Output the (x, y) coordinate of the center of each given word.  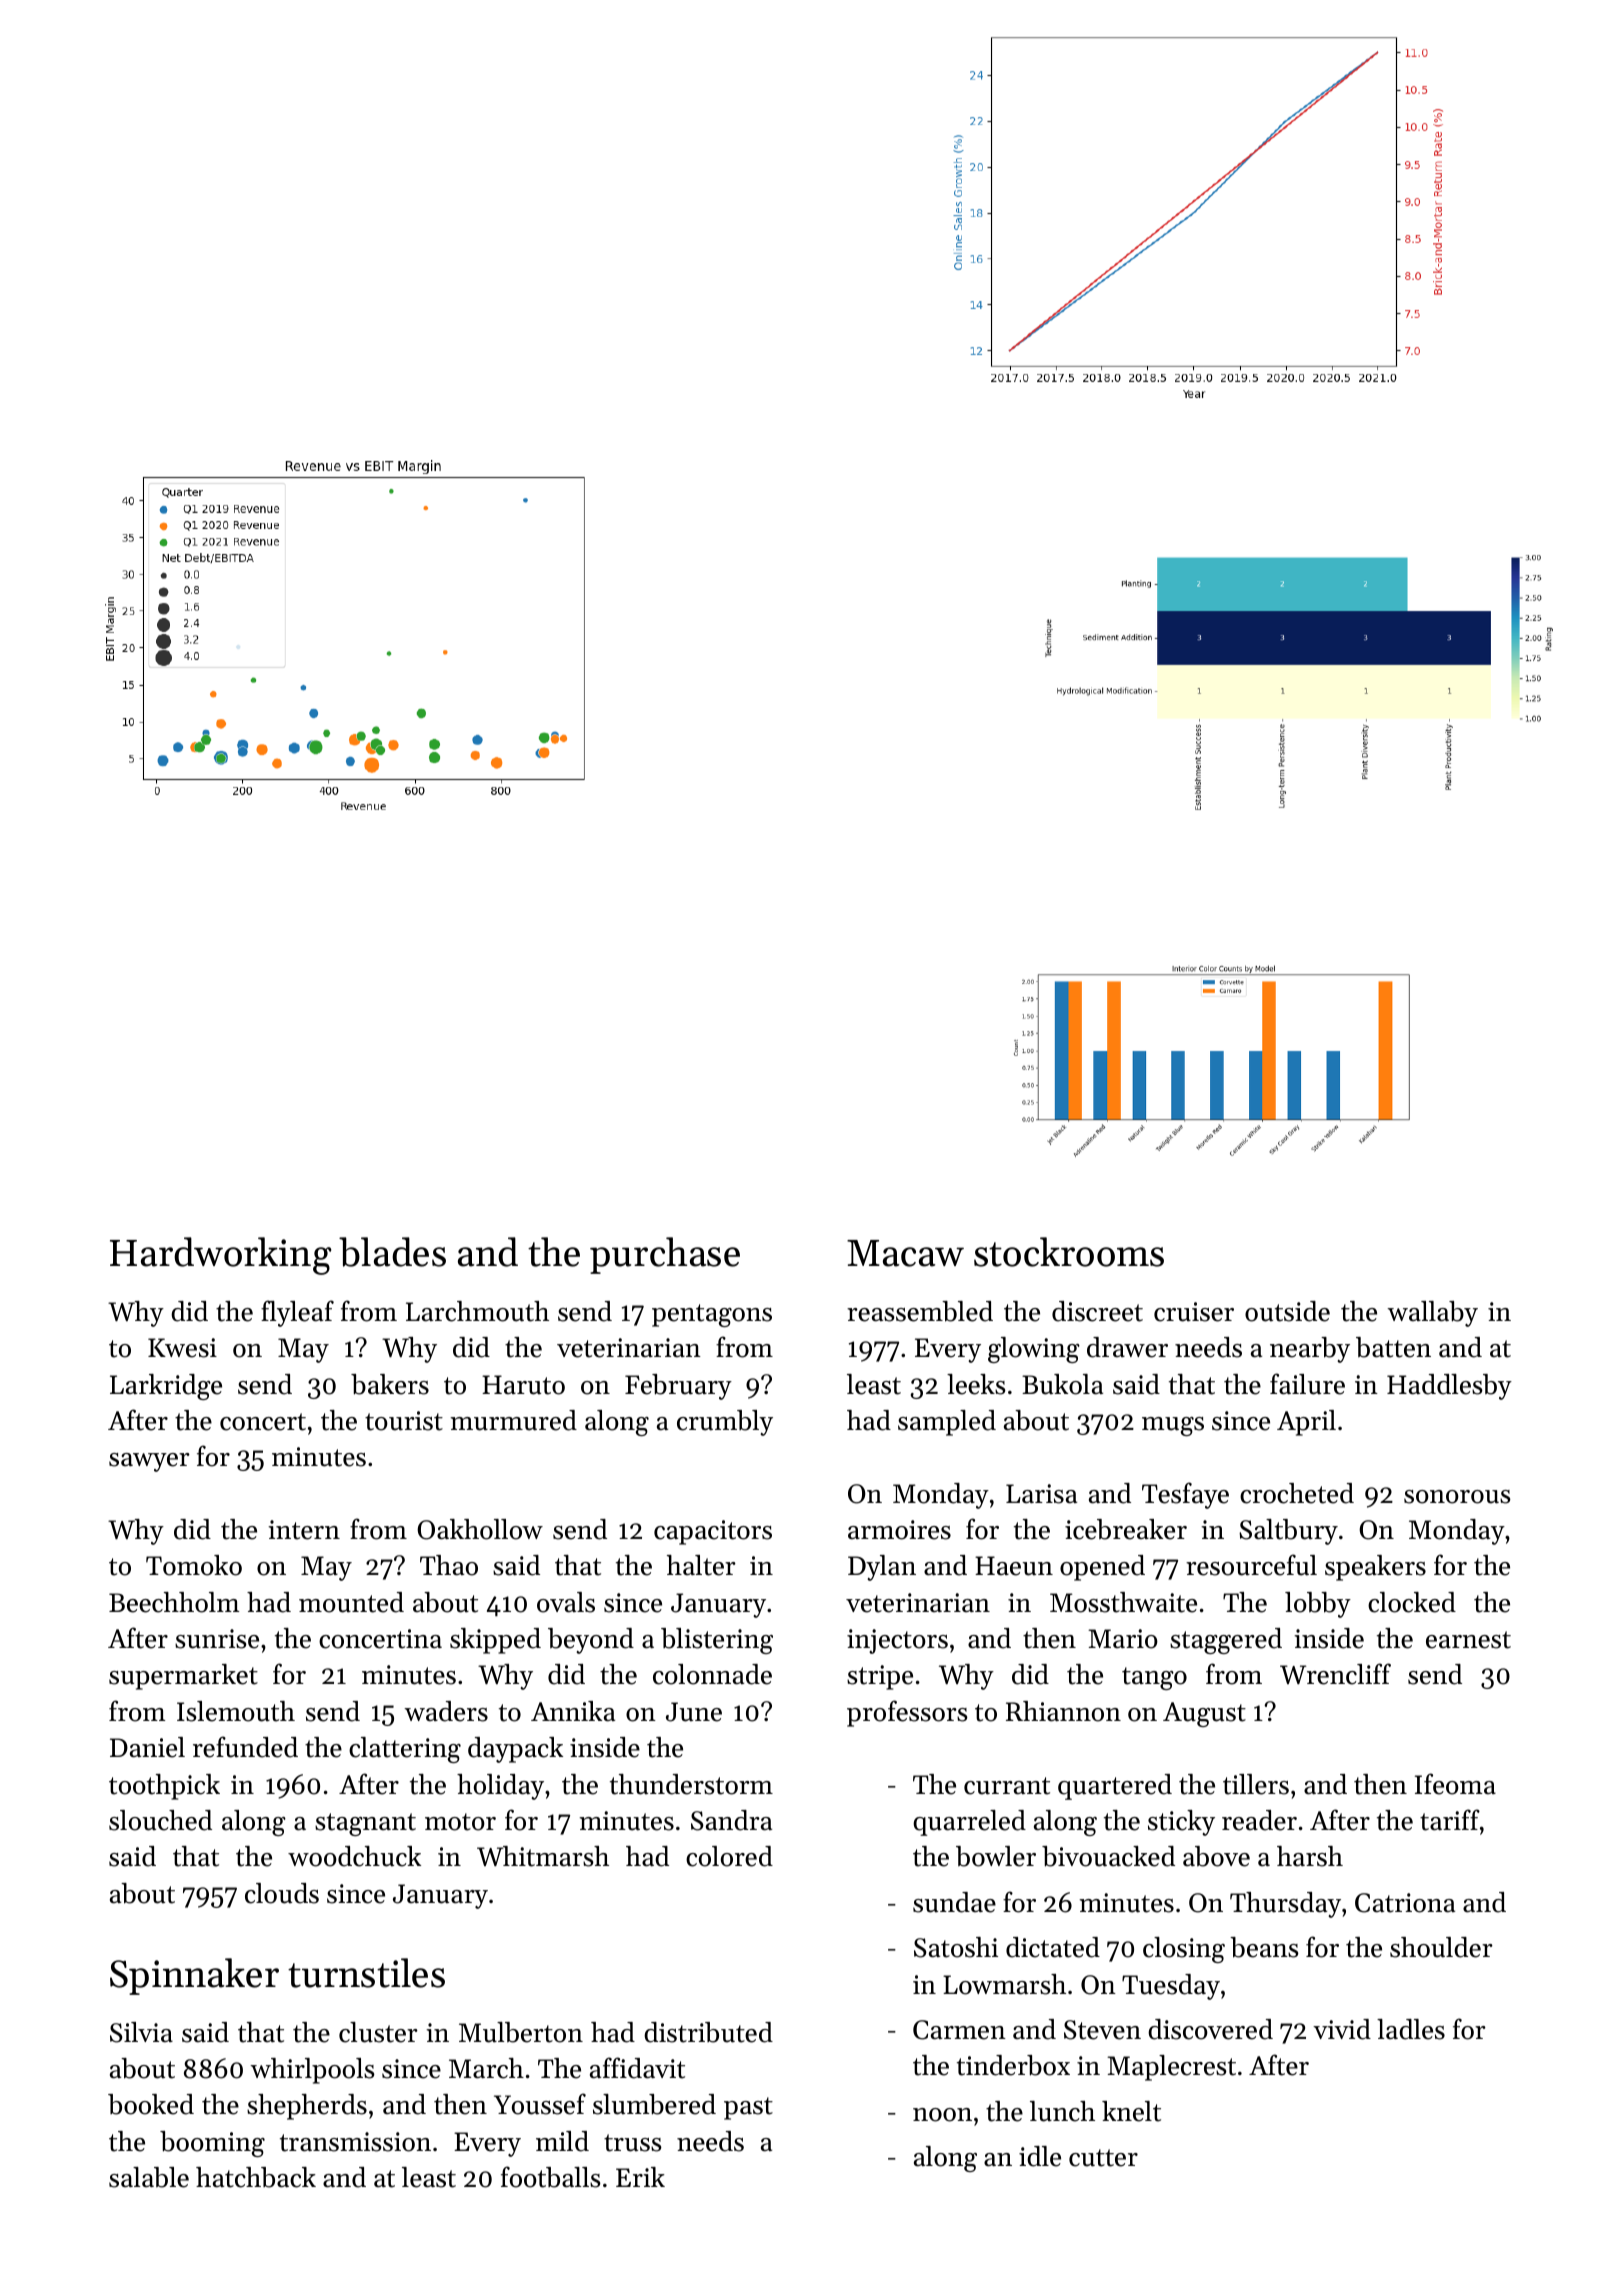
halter (701, 1565)
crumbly (725, 1423)
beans (1264, 1947)
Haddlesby (1449, 1387)
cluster (378, 2032)
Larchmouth (477, 1311)
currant (1007, 1786)
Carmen (959, 2030)
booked (151, 2104)
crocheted (1297, 1493)
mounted (351, 1602)
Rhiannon (1063, 1711)
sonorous (1457, 1497)
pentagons (712, 1315)
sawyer (149, 1462)
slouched (160, 1820)
